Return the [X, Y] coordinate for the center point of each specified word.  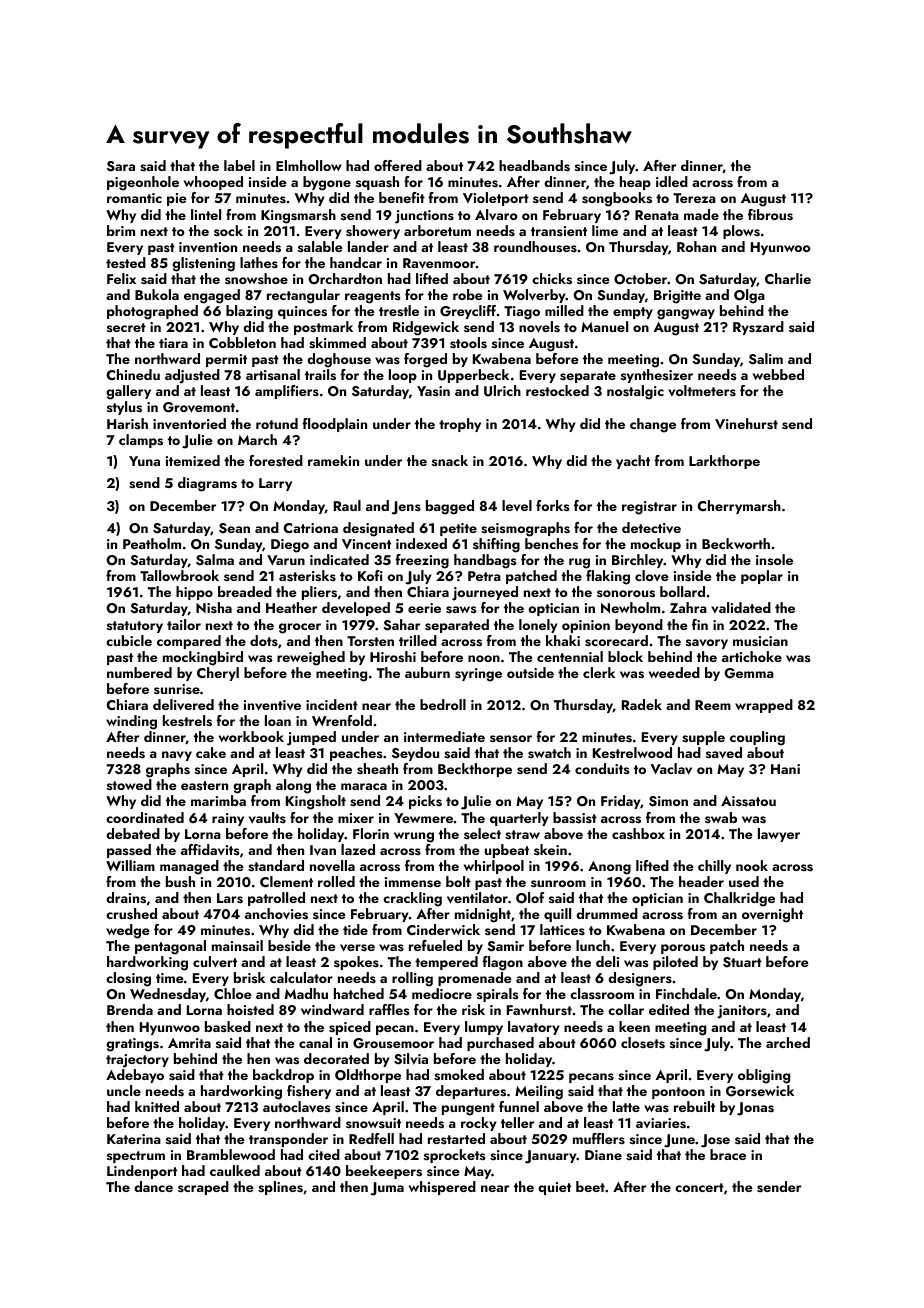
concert [699, 1187]
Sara [121, 166]
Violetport [496, 199]
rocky [478, 1124]
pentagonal [170, 947]
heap [635, 183]
